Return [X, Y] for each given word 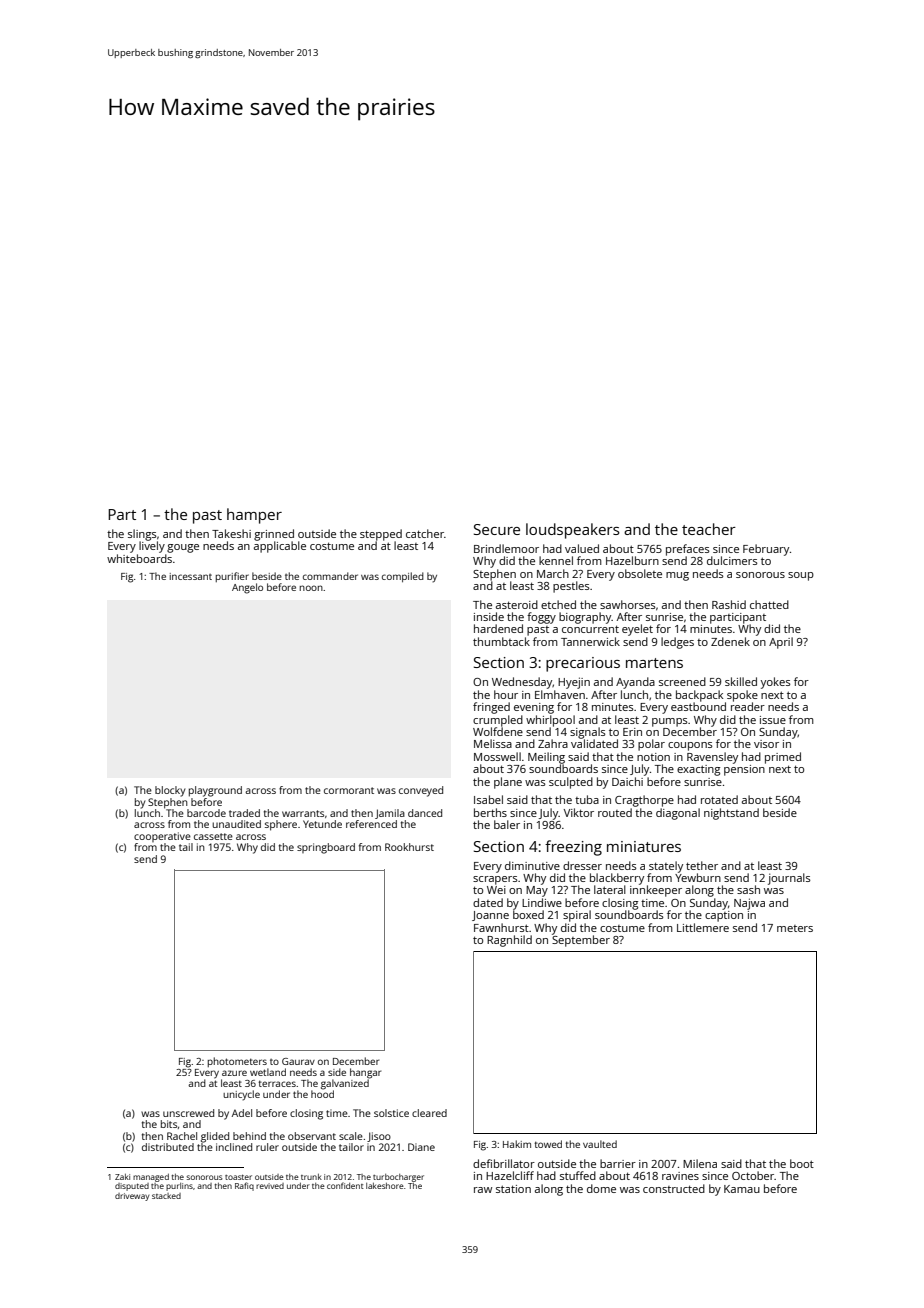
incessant [191, 576]
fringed [491, 708]
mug [677, 576]
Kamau [742, 1189]
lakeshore [385, 1186]
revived [270, 1186]
